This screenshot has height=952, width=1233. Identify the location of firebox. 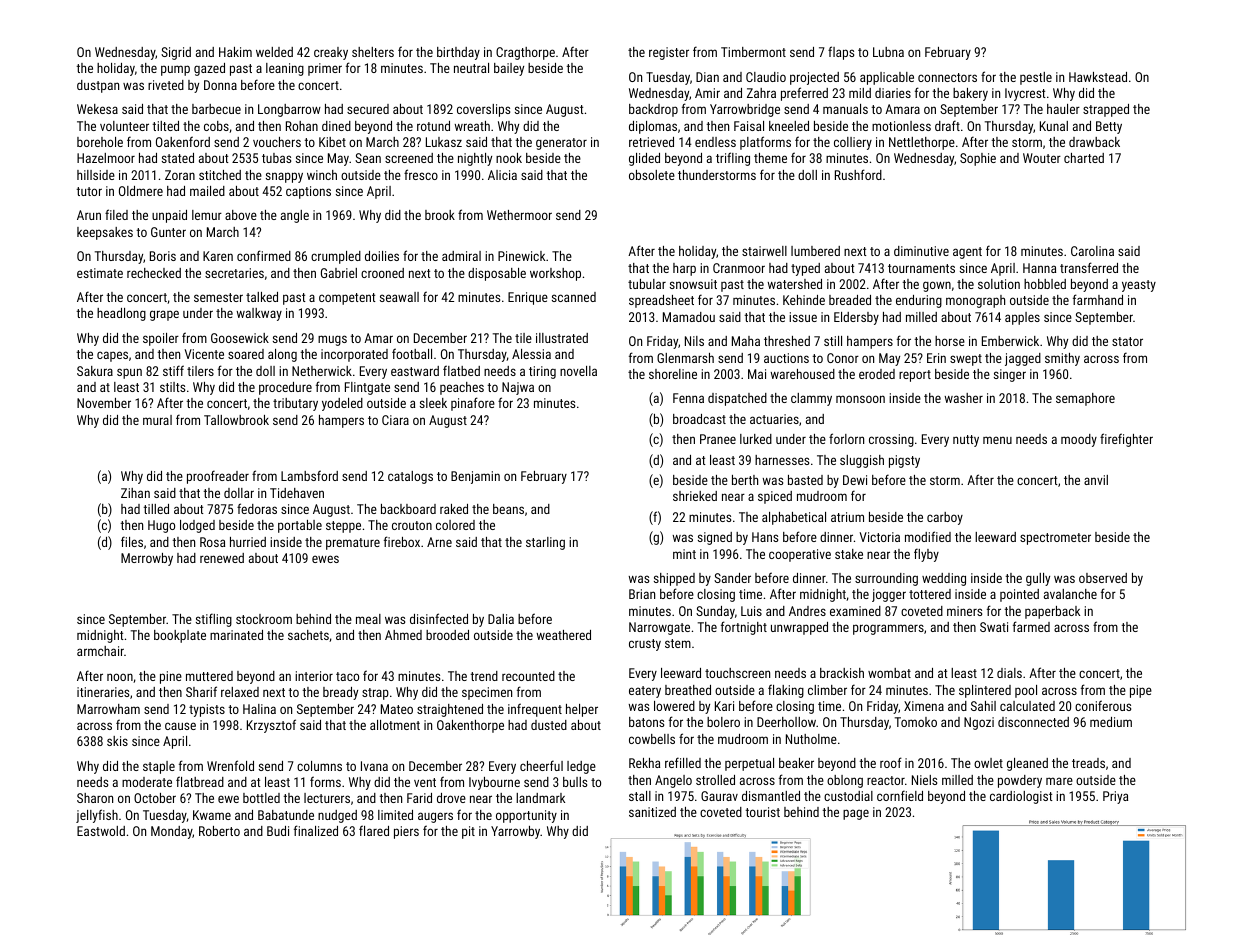
(402, 541).
